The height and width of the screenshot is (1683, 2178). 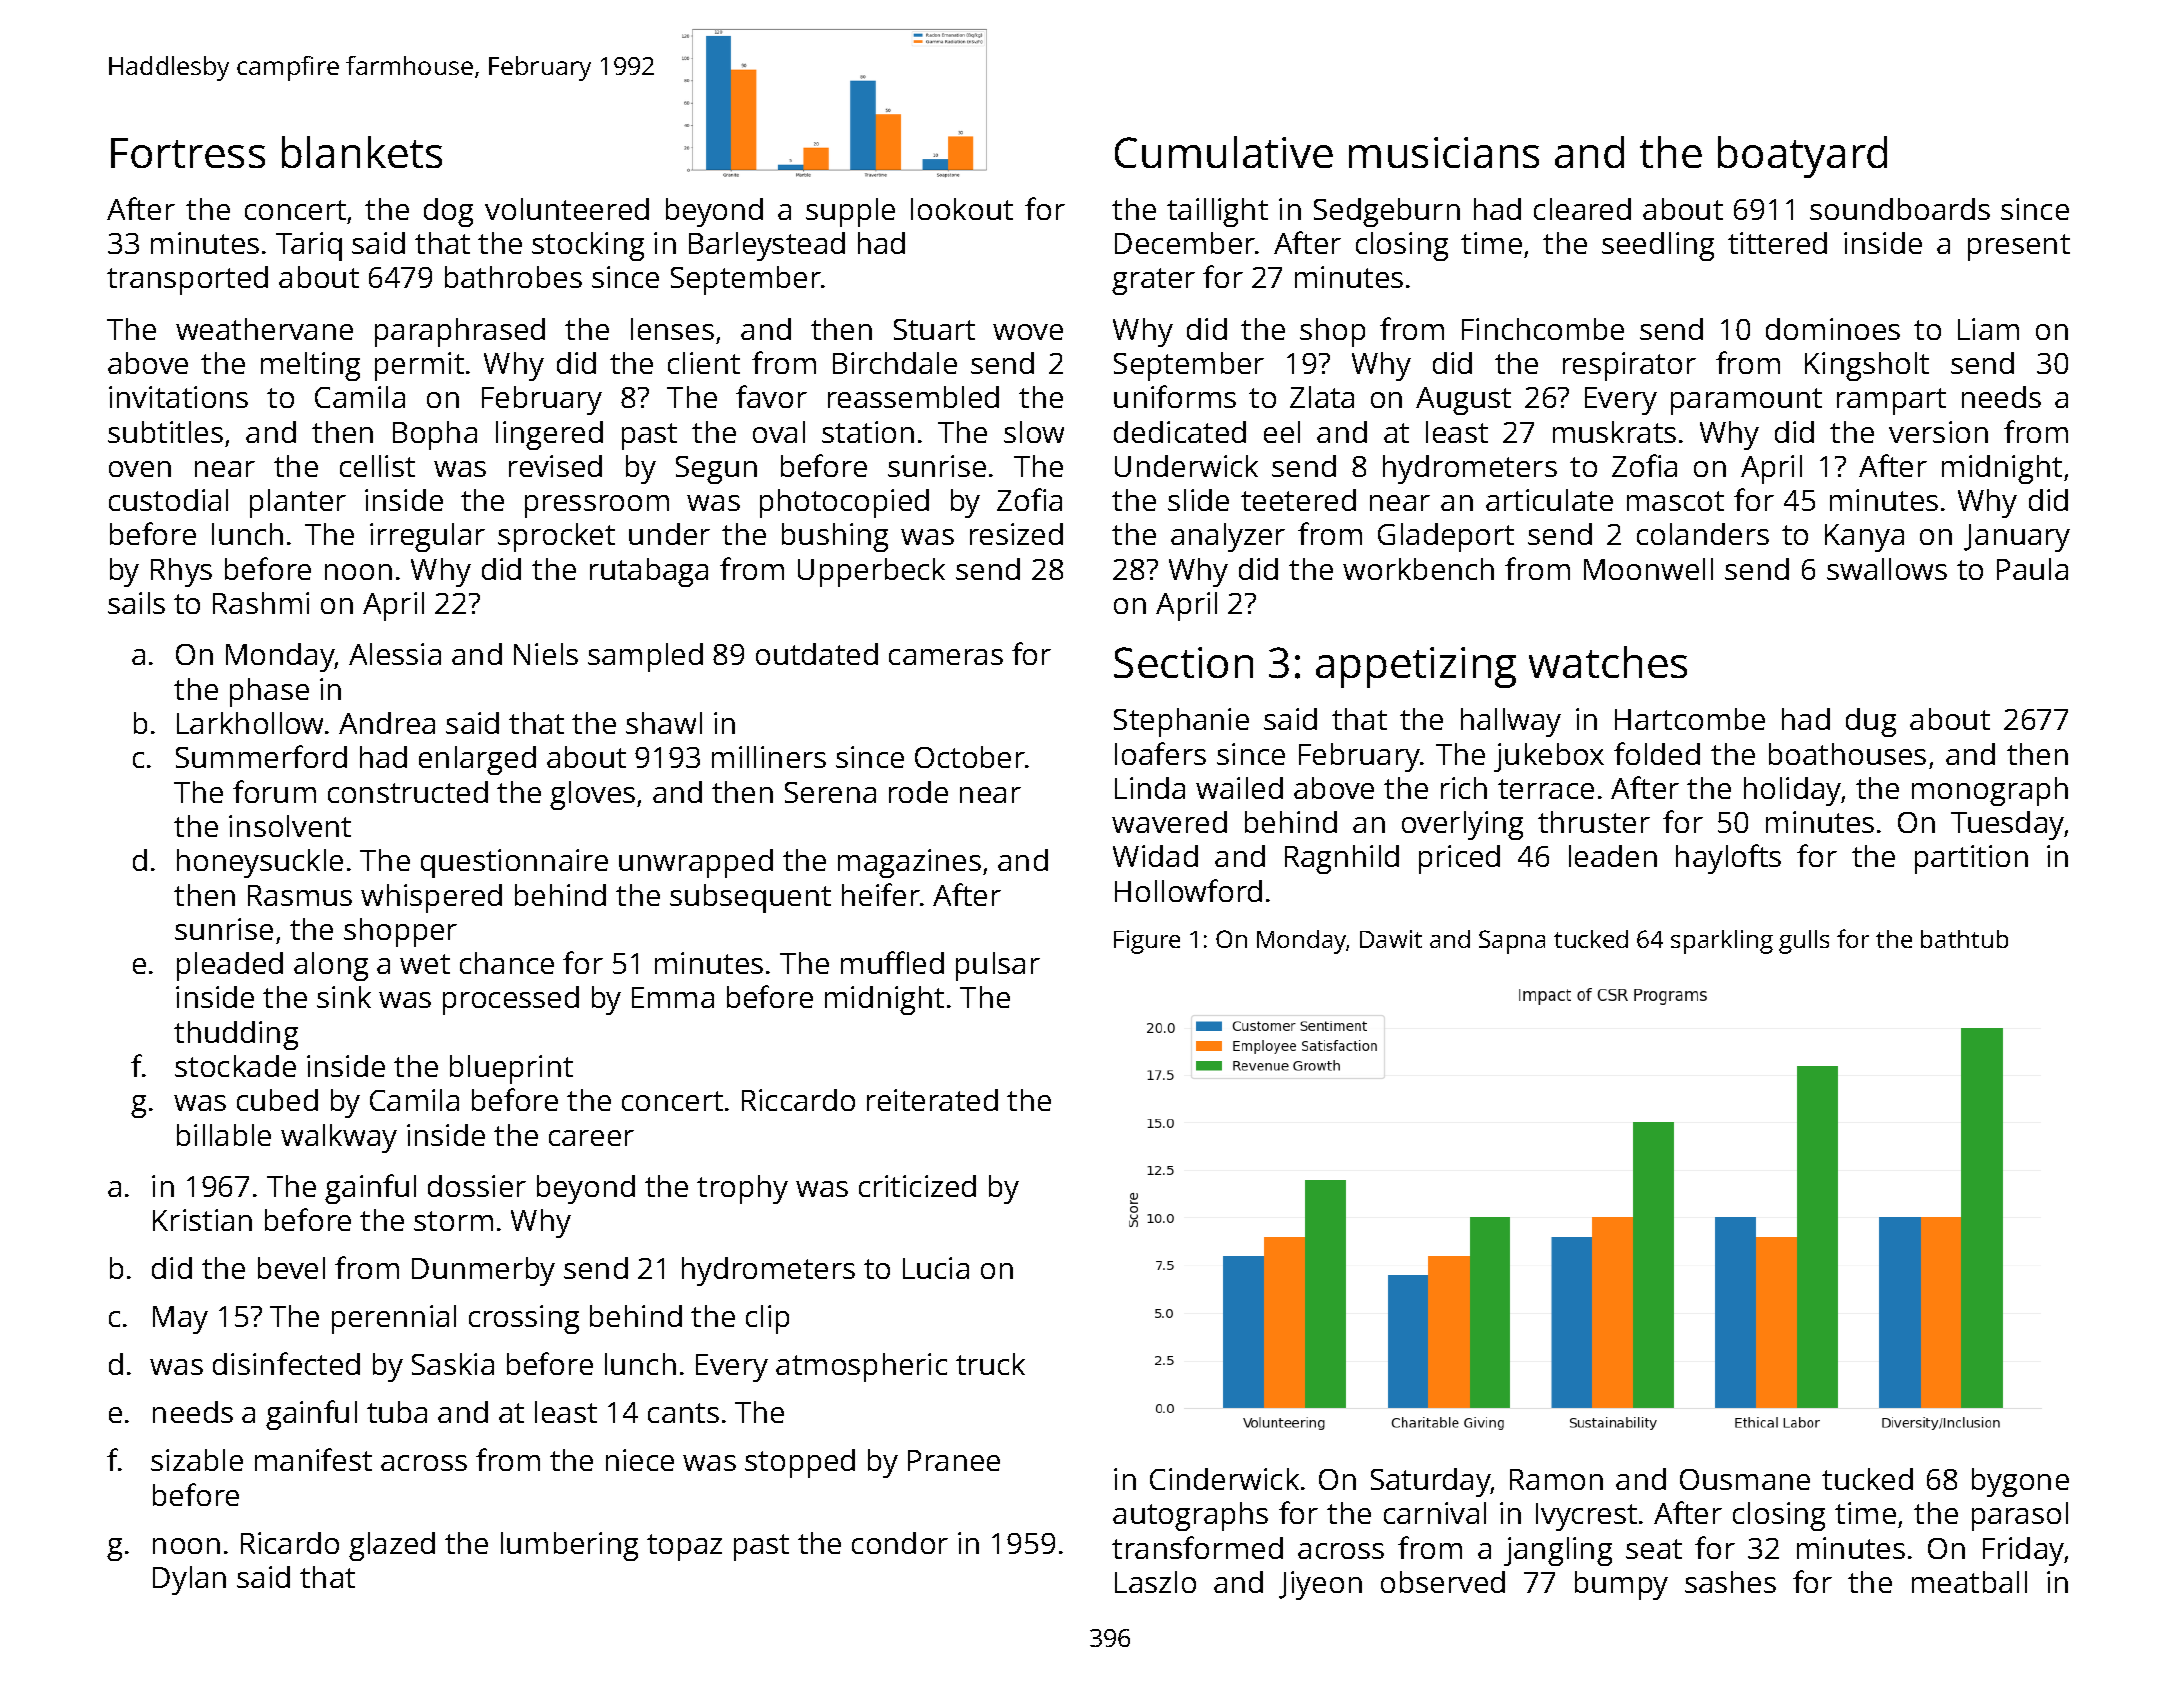 I want to click on sparkling, so click(x=1722, y=942).
